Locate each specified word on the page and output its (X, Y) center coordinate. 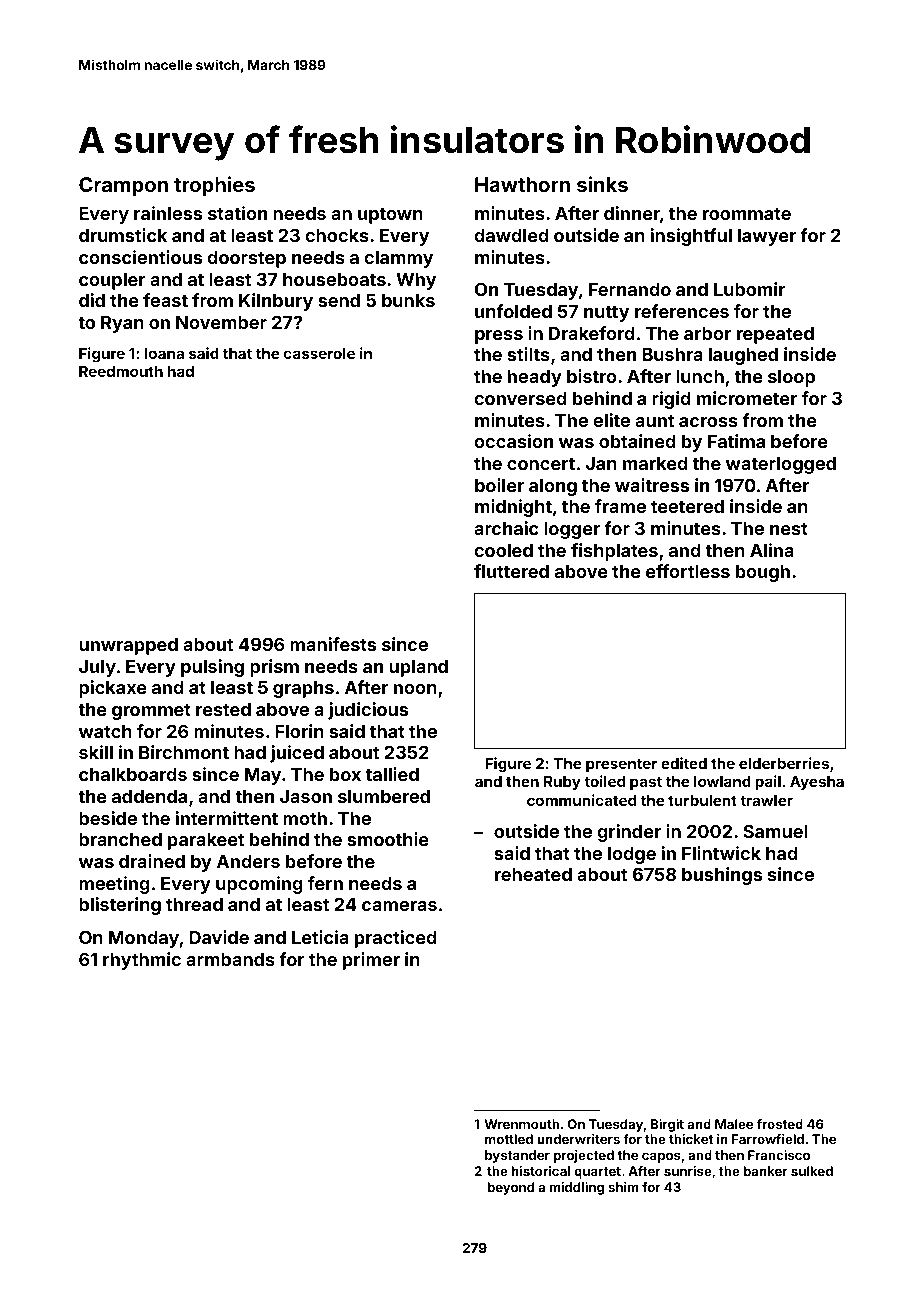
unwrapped (128, 646)
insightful (691, 237)
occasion (513, 441)
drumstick (123, 235)
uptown (390, 216)
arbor (707, 333)
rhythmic (142, 961)
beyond (511, 1188)
